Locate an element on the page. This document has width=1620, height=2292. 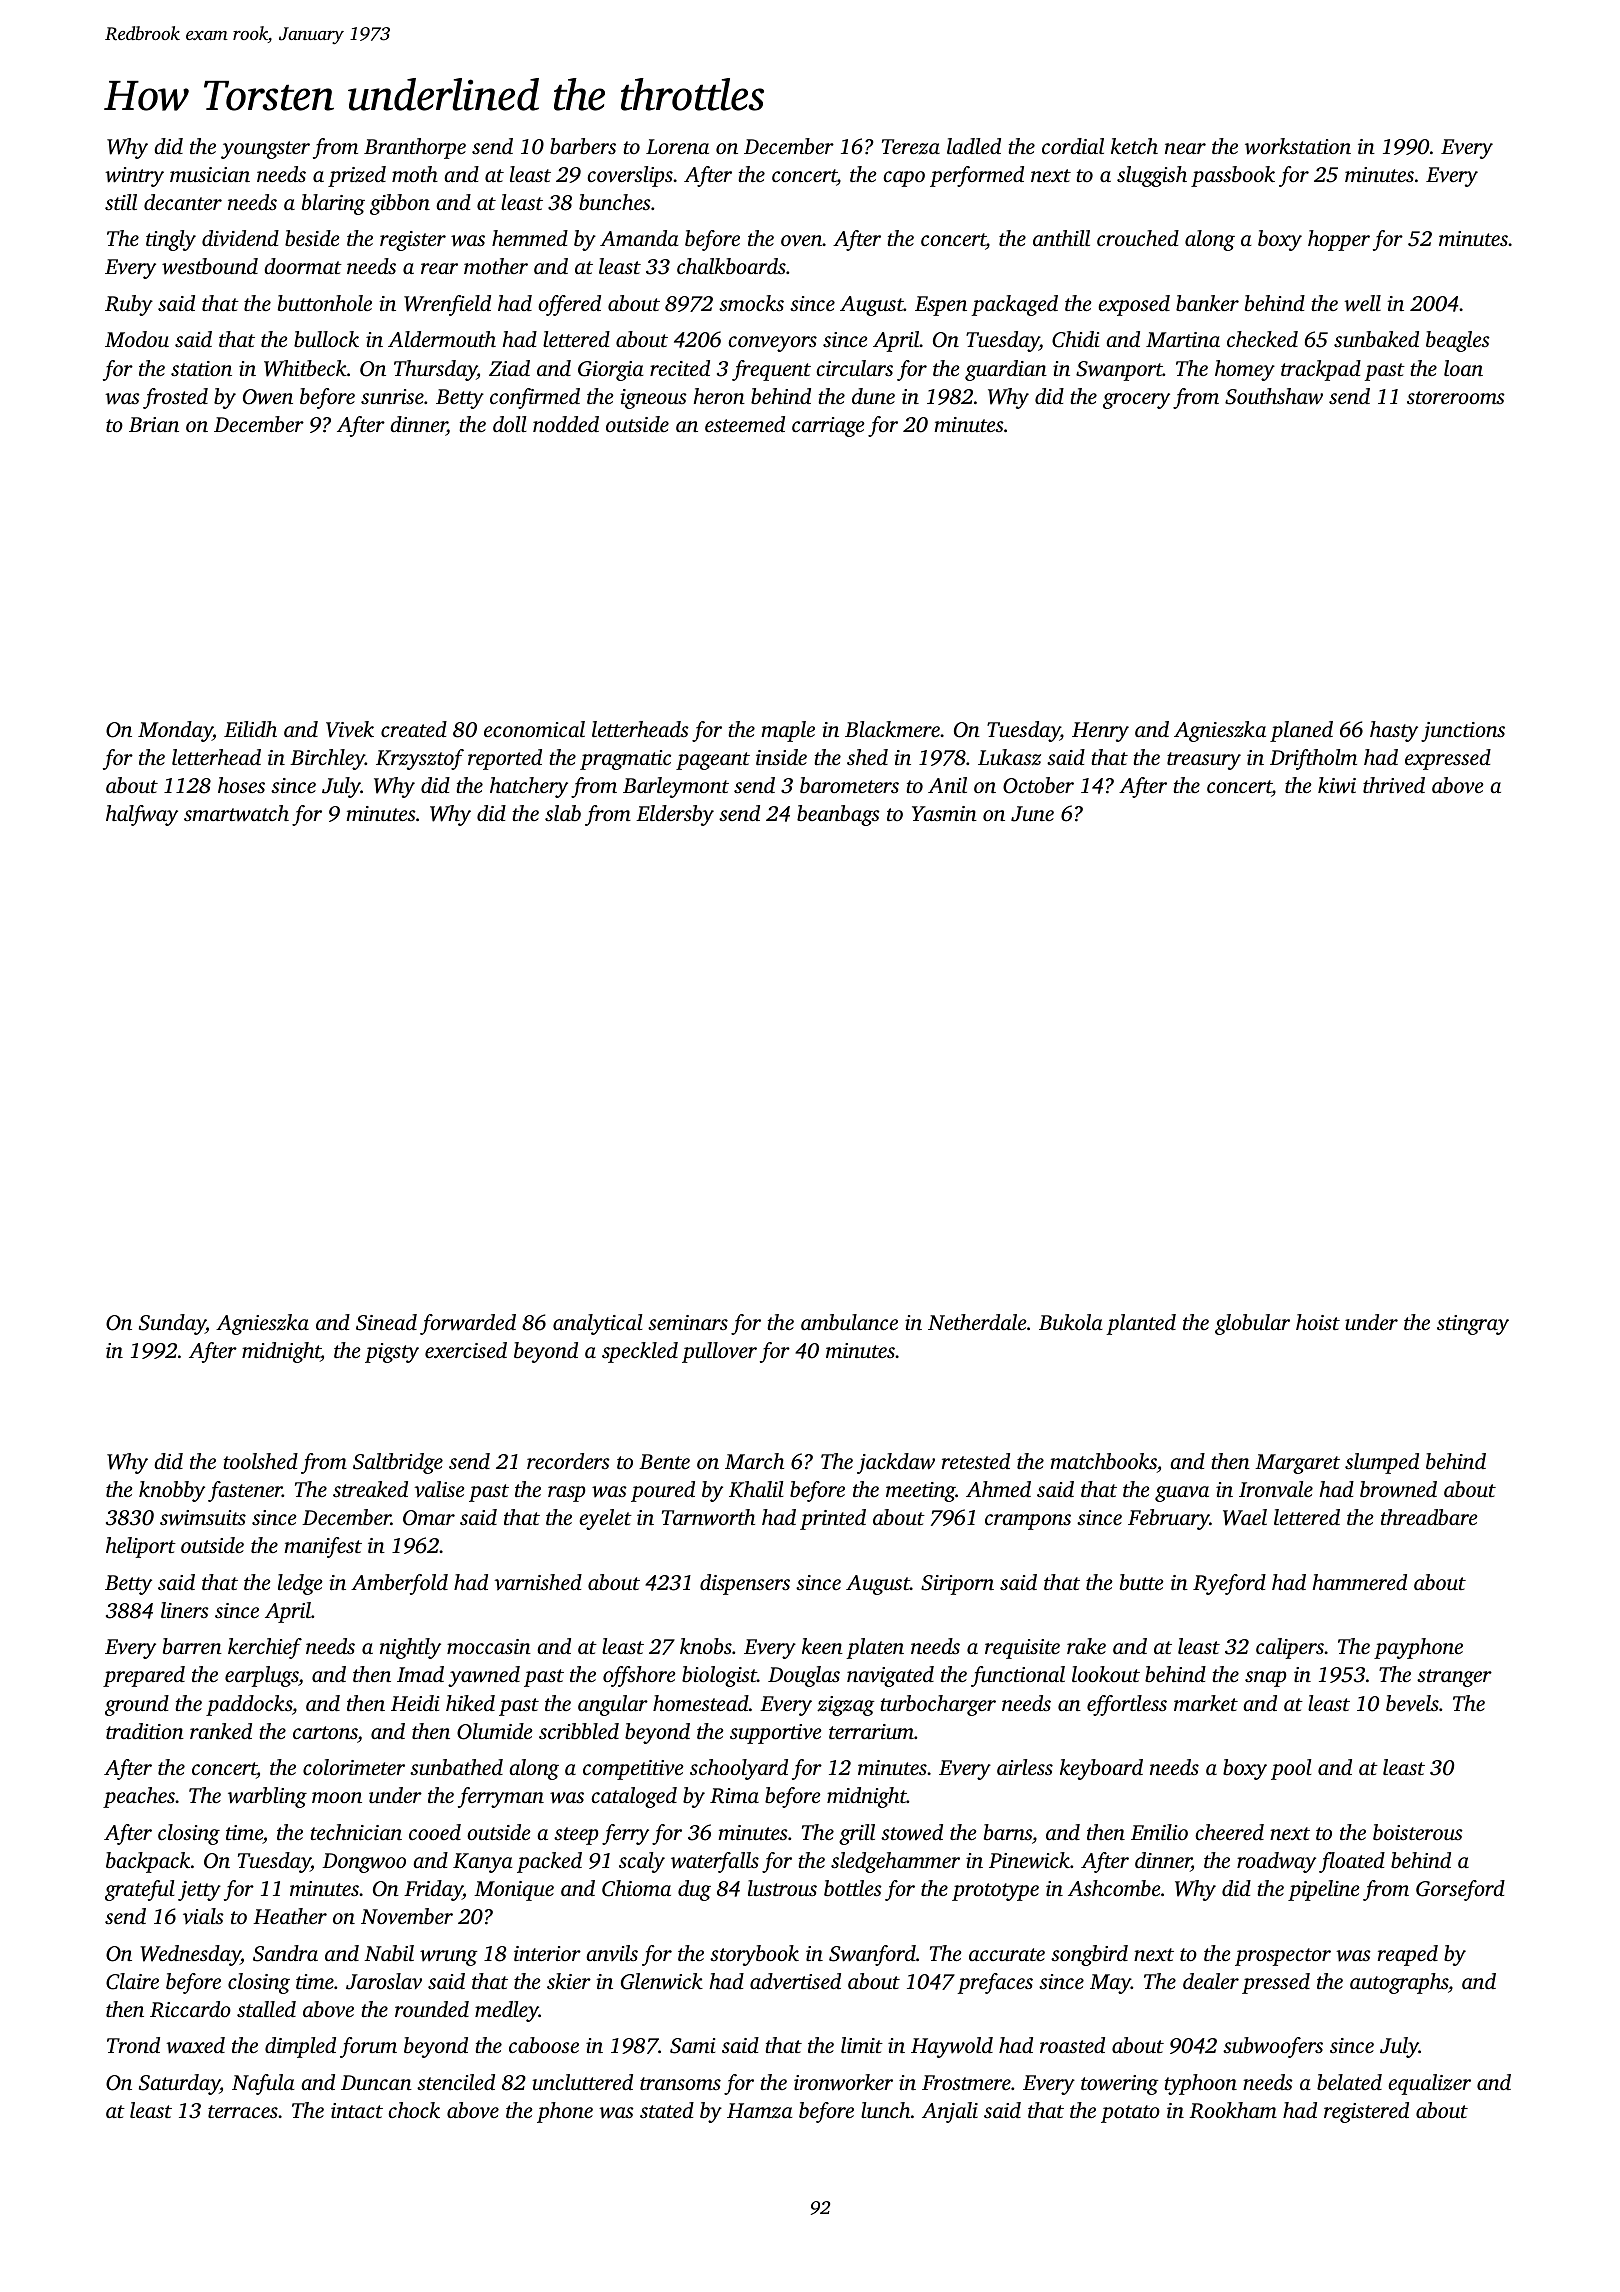
beagles is located at coordinates (1458, 341).
